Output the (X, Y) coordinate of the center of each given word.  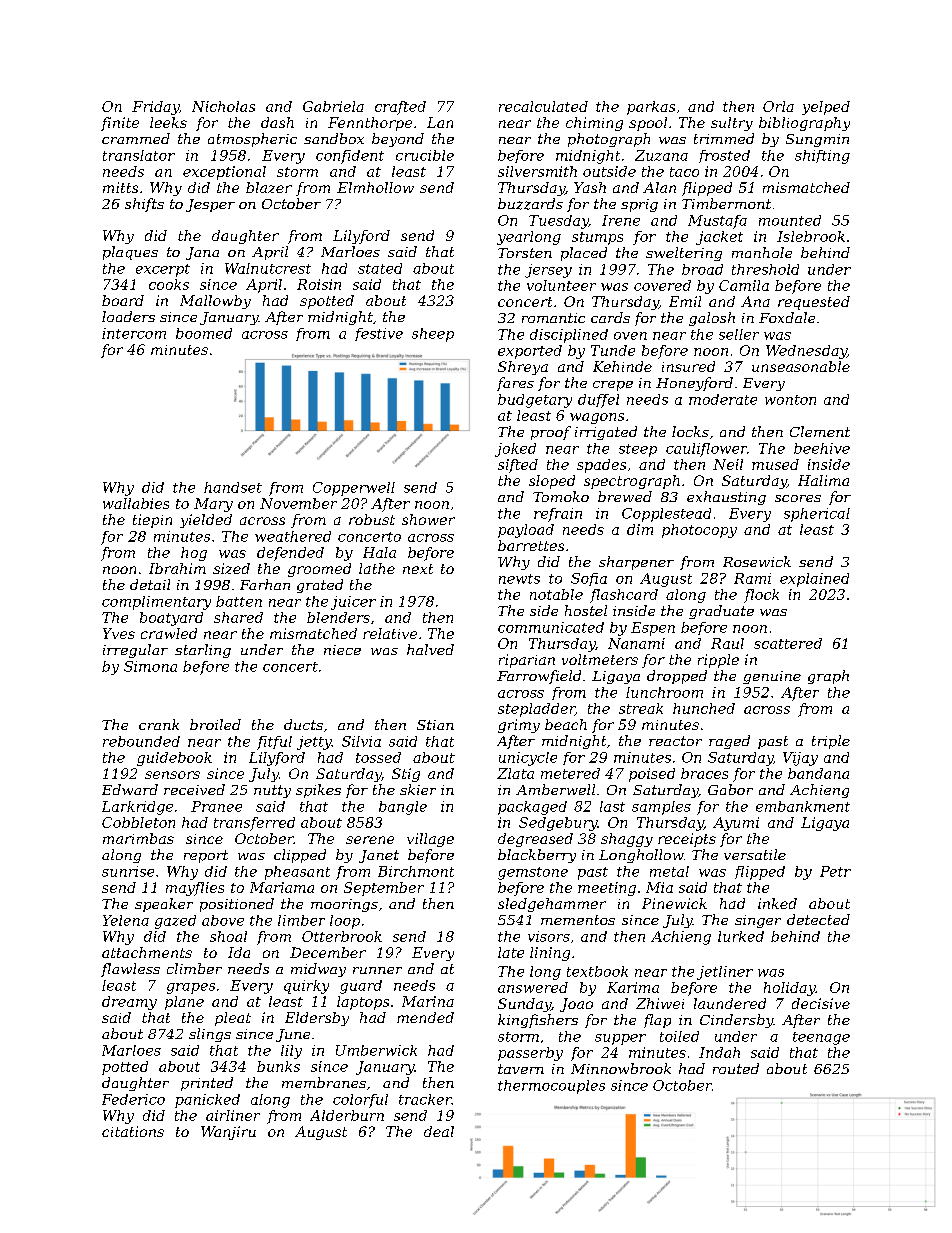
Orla (778, 106)
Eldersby (317, 1019)
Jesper (210, 205)
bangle (403, 808)
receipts (687, 840)
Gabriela (333, 106)
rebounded (141, 741)
